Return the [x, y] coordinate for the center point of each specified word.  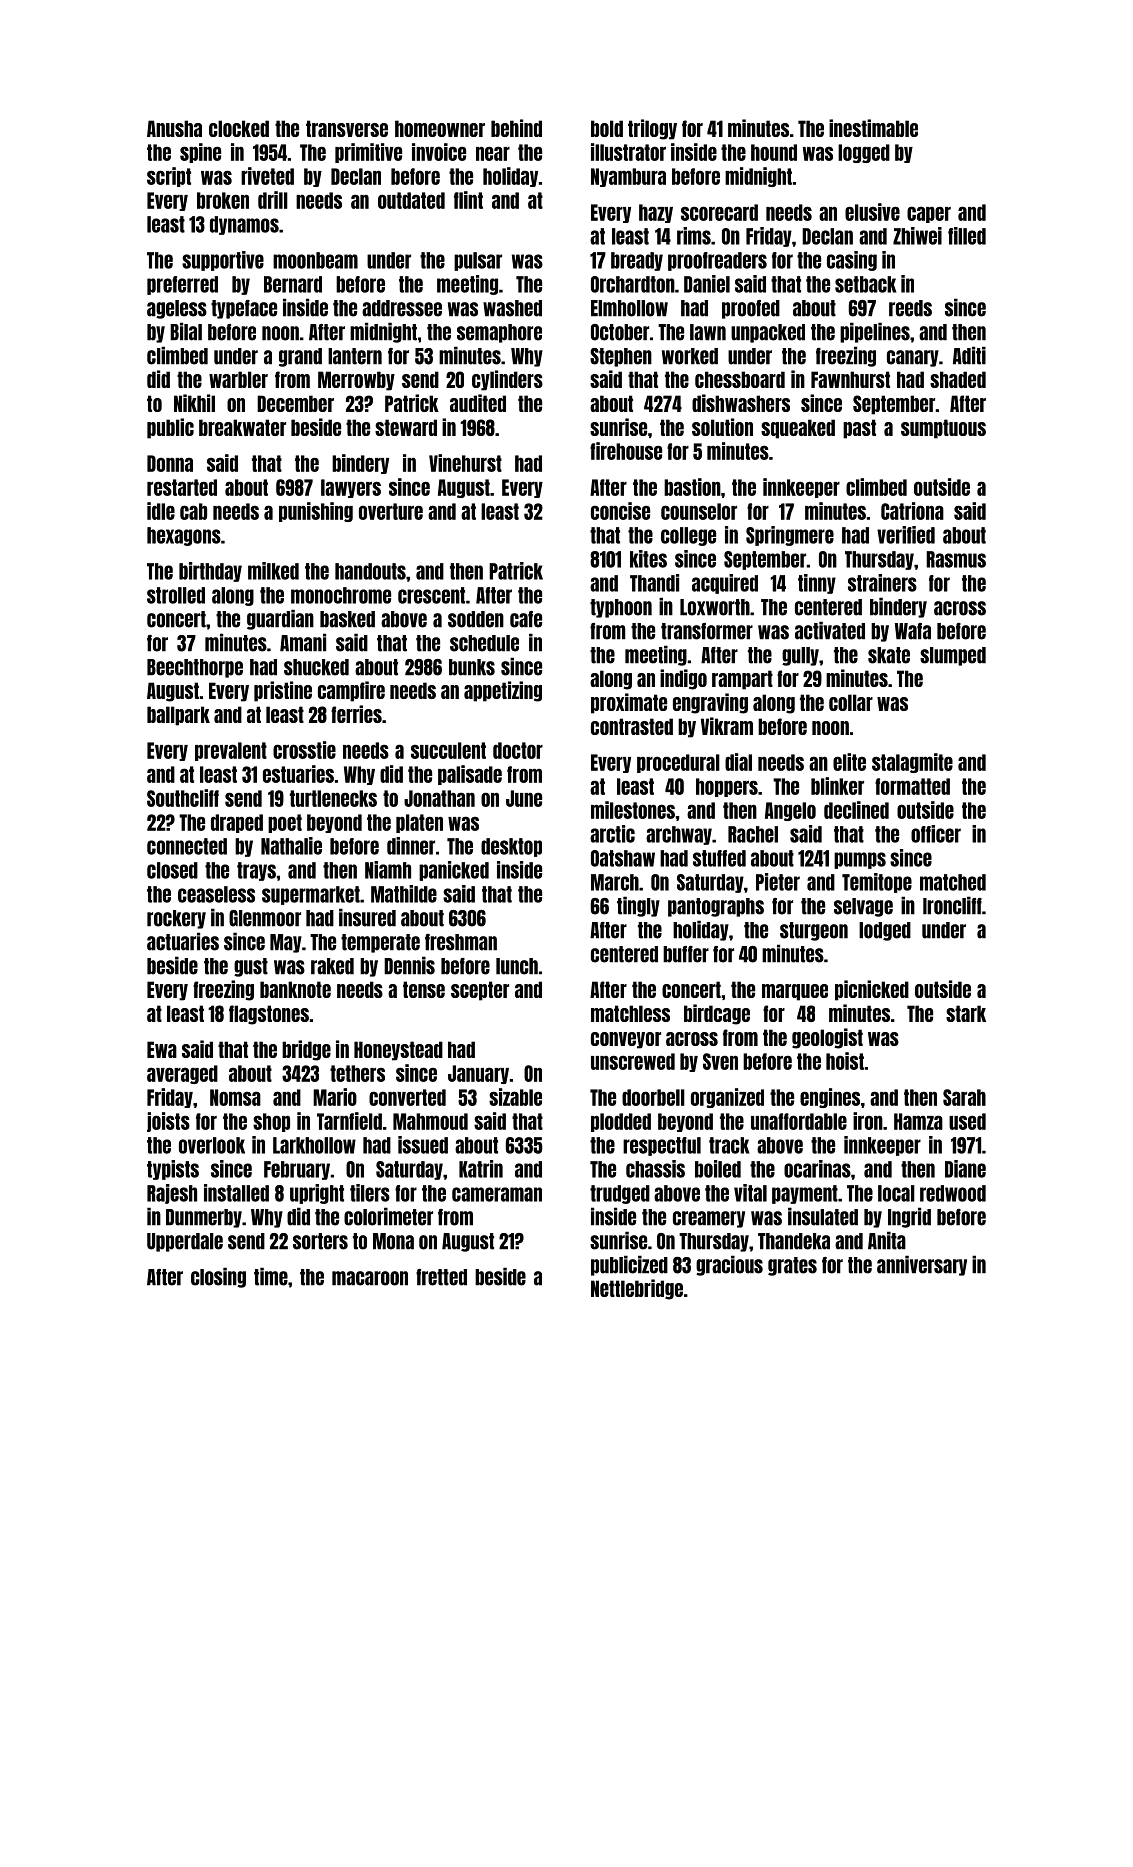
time [271, 1276]
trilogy [652, 129]
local [896, 1193]
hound [774, 152]
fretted [441, 1277]
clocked [239, 128]
